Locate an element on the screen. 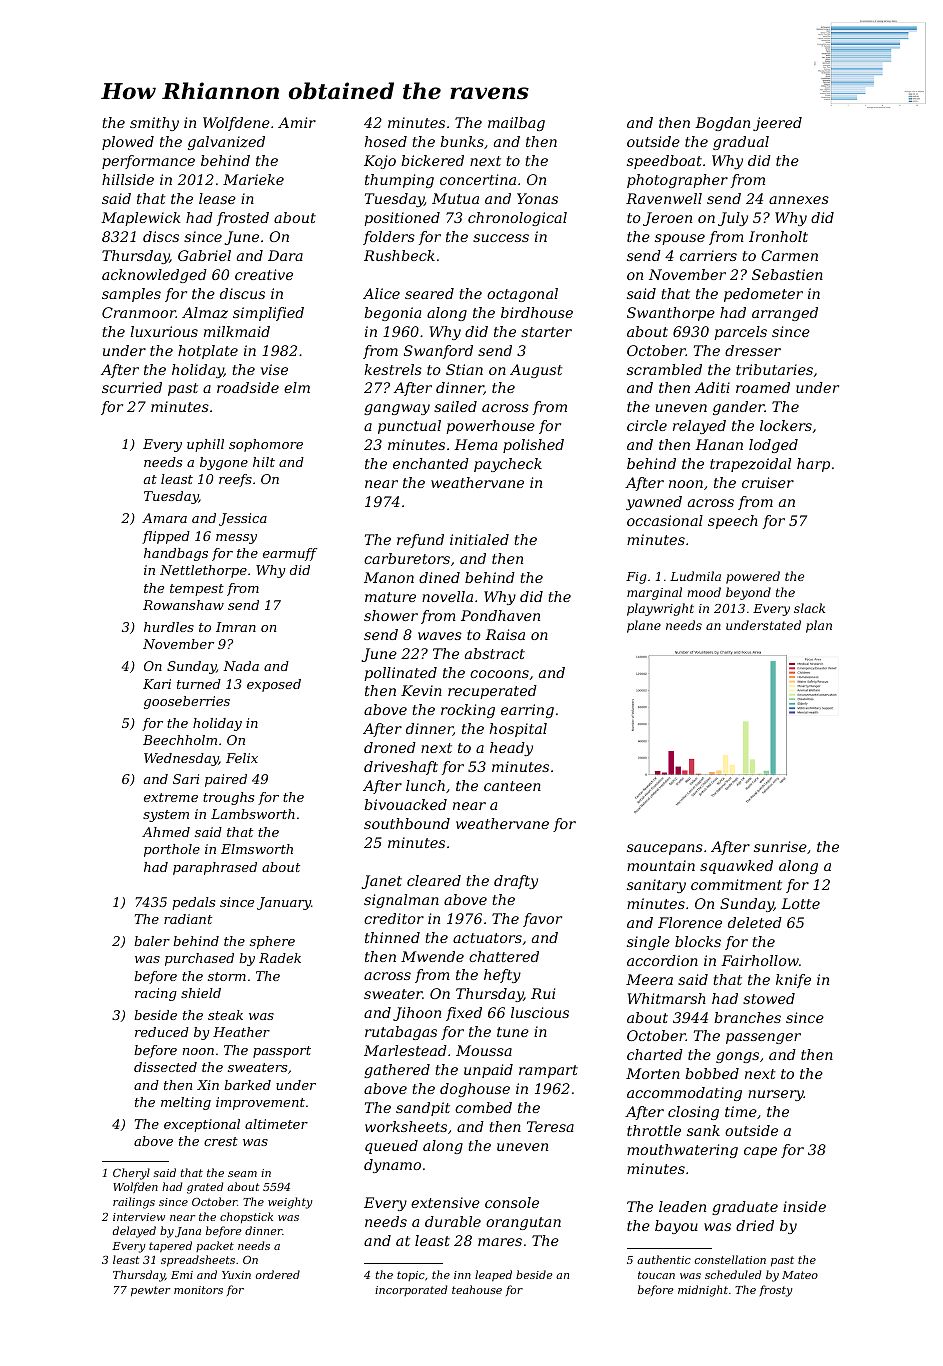 Image resolution: width=943 pixels, height=1366 pixels. knife is located at coordinates (793, 981).
